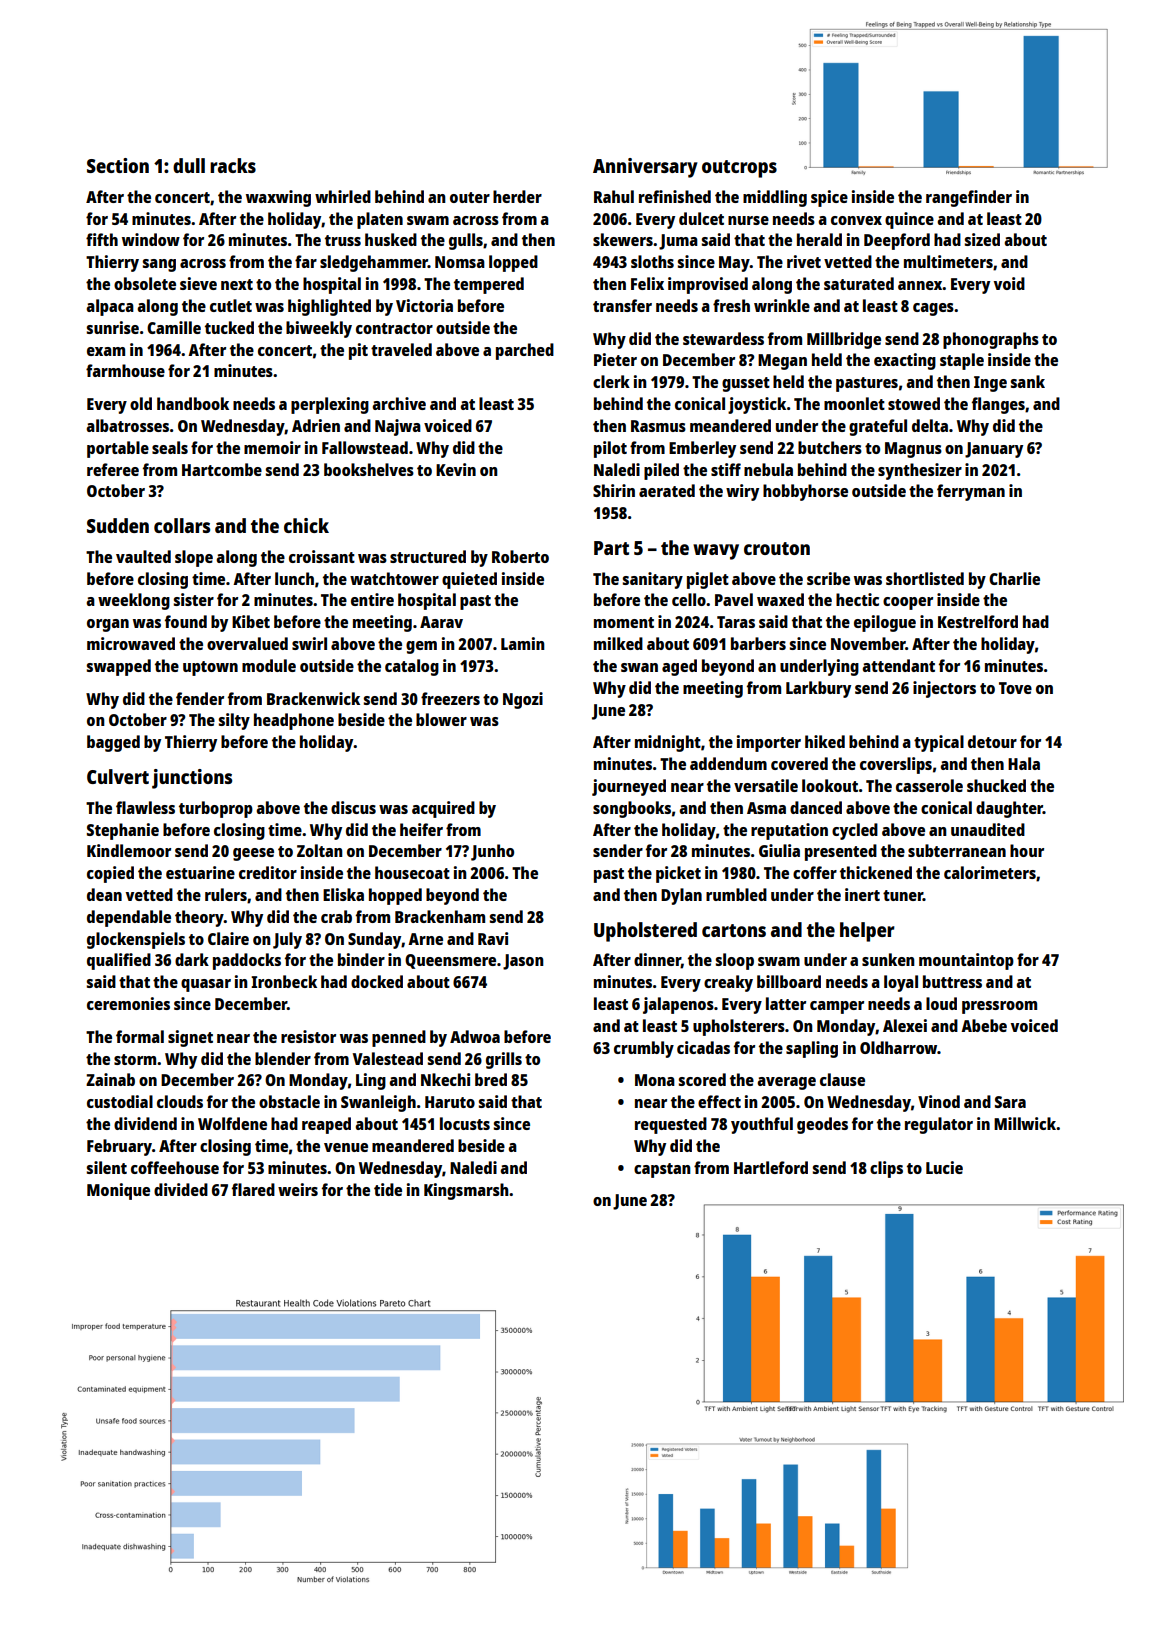  Describe the element at coordinates (909, 220) in the document. I see `quince` at that location.
